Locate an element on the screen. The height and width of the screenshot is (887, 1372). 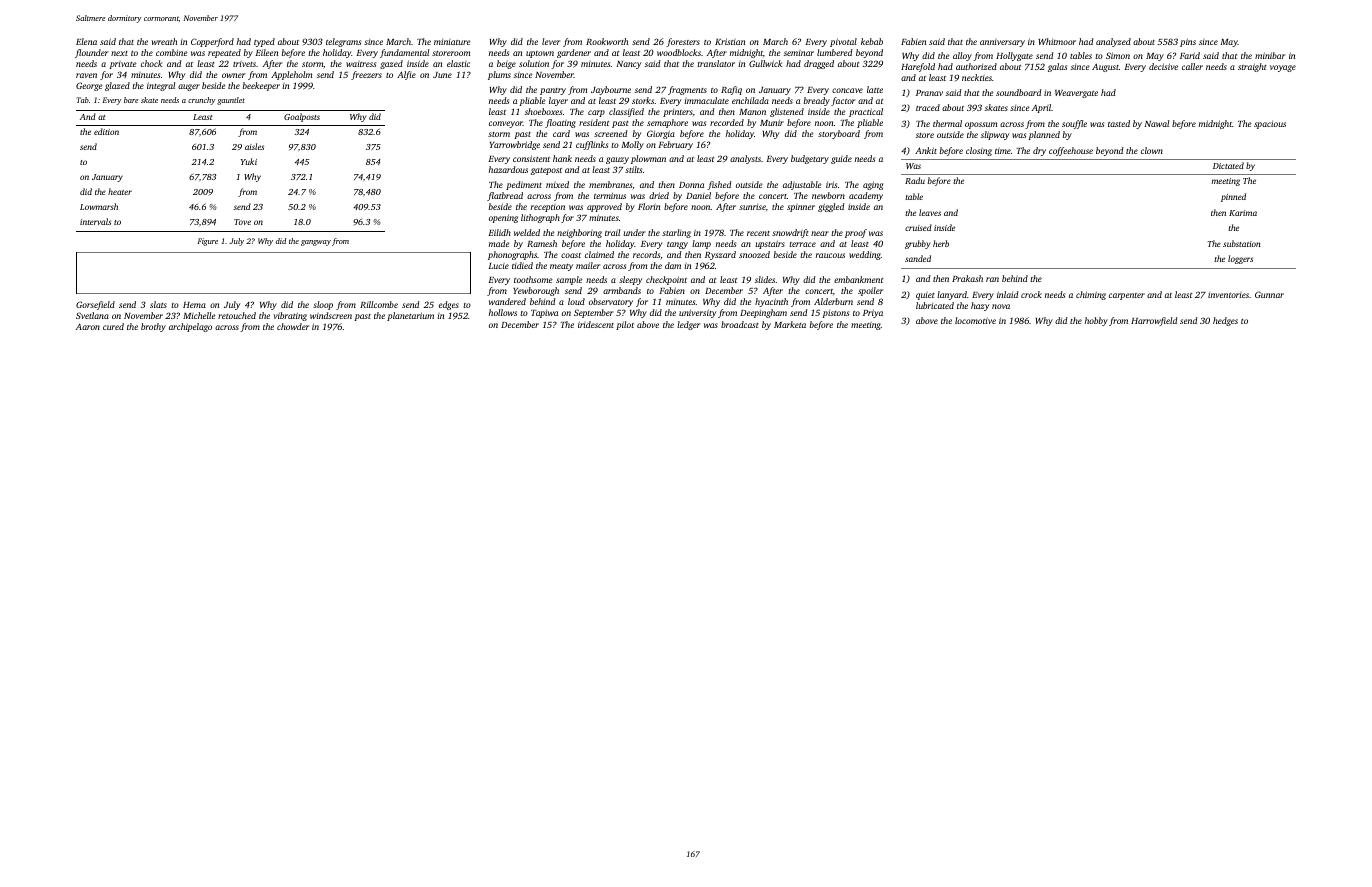
Marketa is located at coordinates (790, 324).
